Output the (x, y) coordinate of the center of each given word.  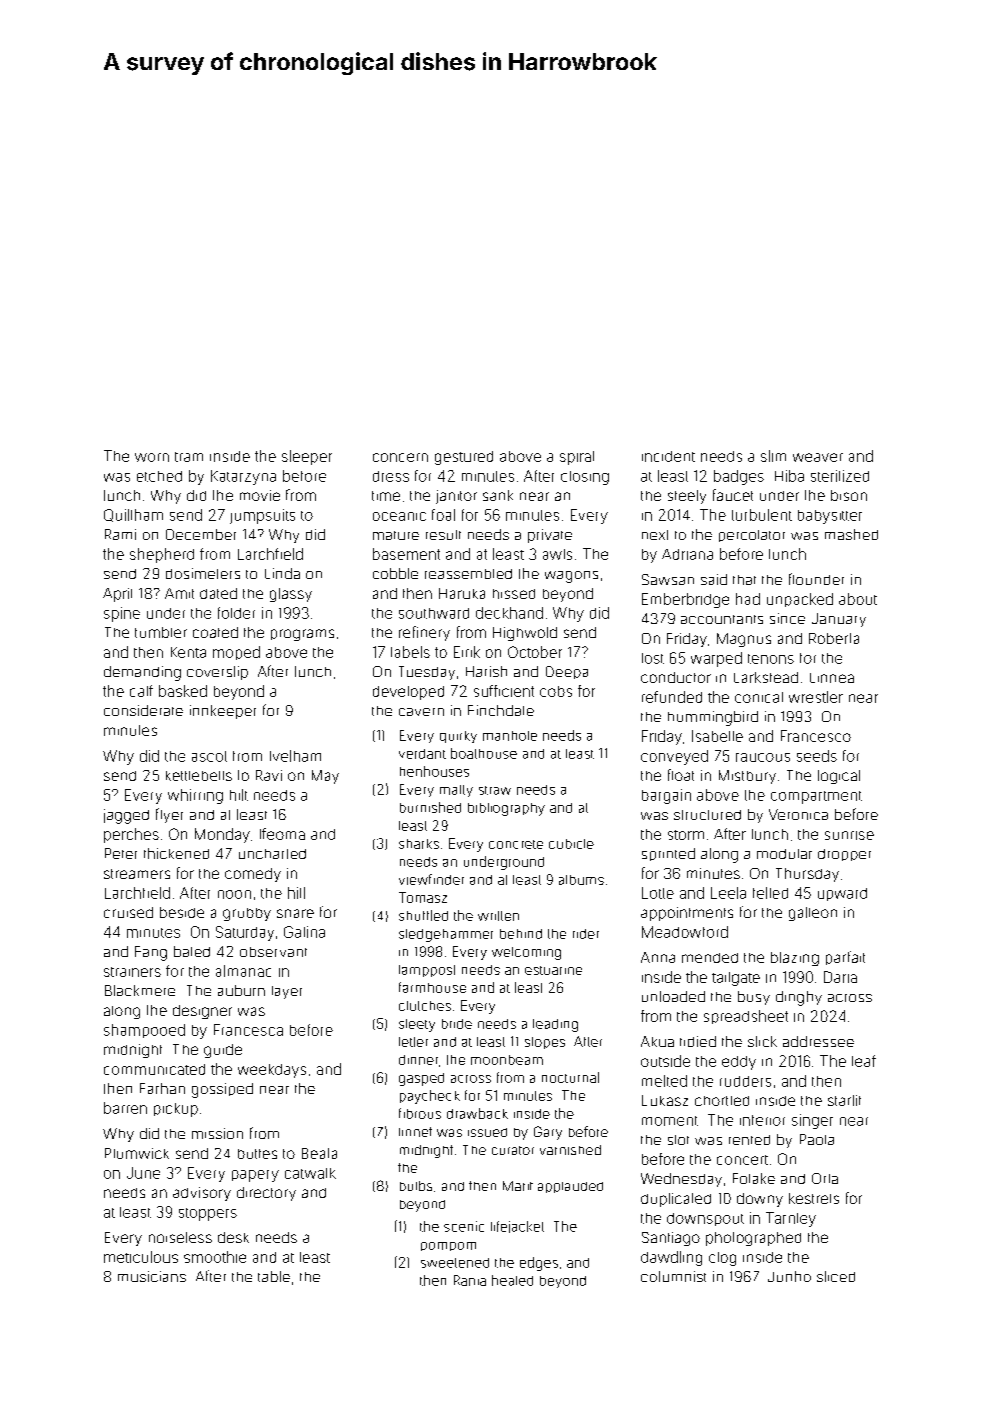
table (274, 1276)
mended (710, 958)
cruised (128, 912)
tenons (771, 659)
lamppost (427, 971)
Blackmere (140, 990)
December (201, 534)
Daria (840, 977)
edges (539, 1264)
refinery (424, 633)
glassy (291, 595)
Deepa (567, 672)
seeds (817, 756)
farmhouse (432, 987)
